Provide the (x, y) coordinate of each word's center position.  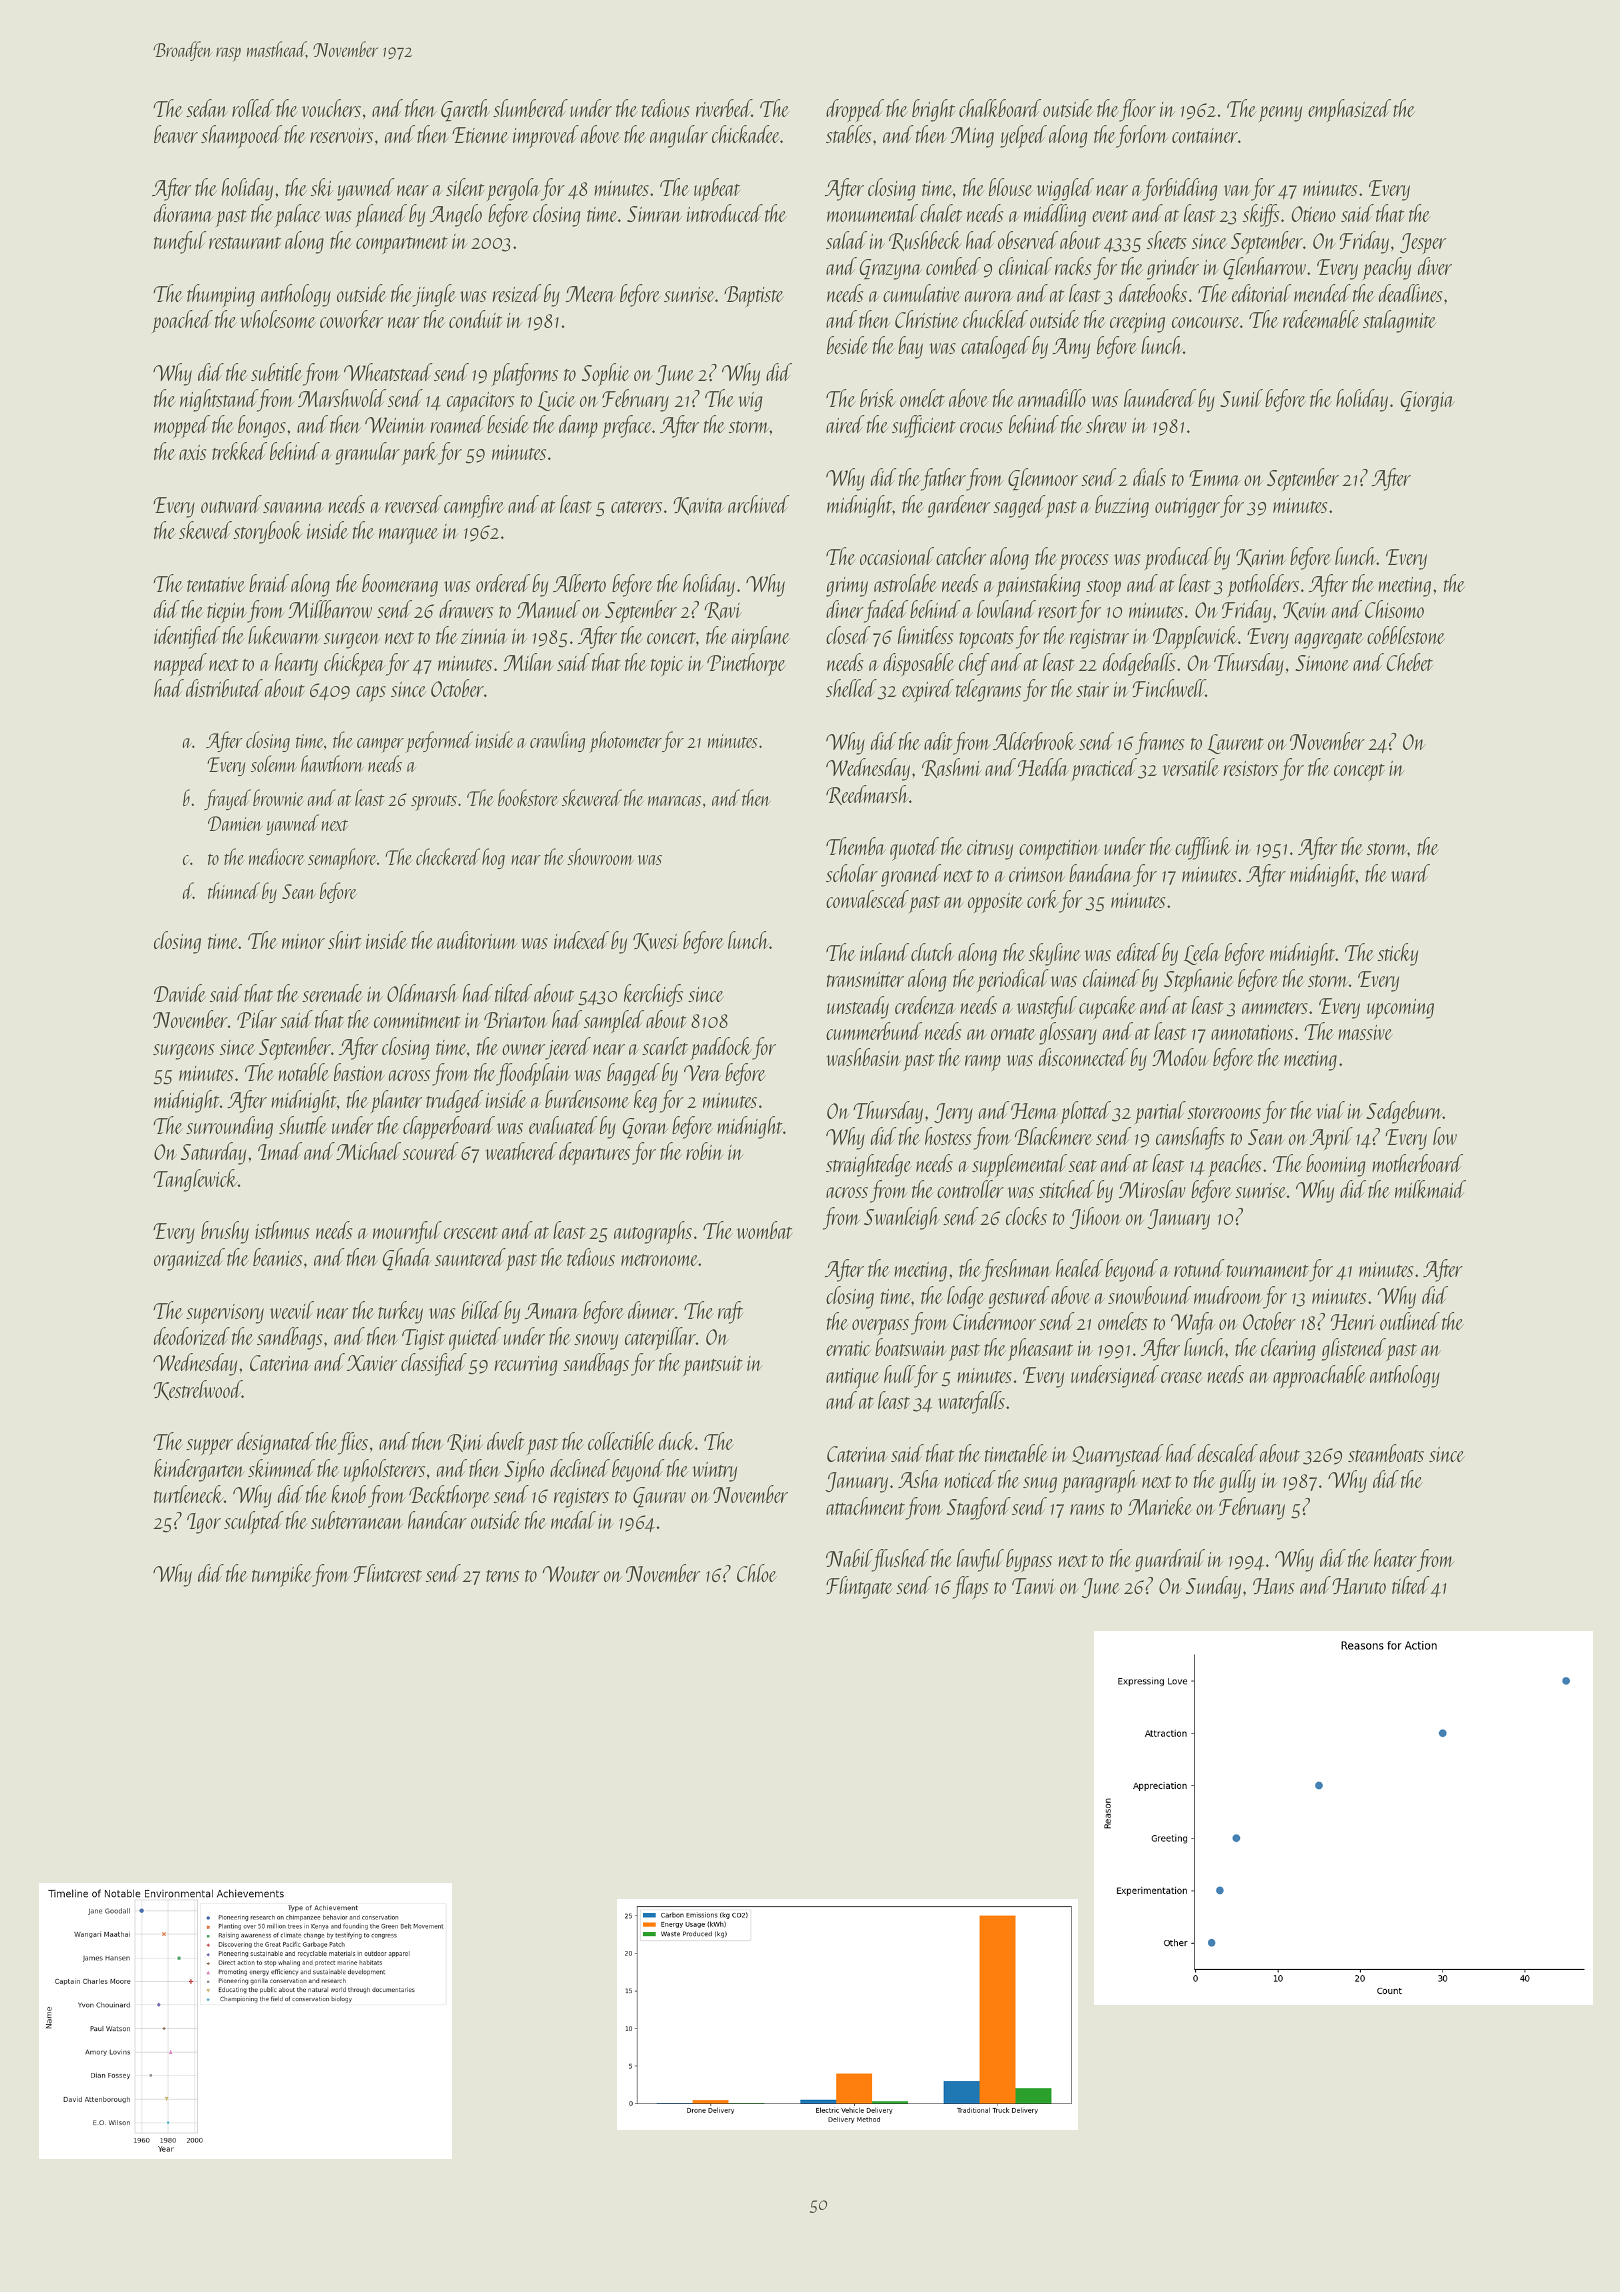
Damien (235, 823)
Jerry (953, 1113)
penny (1280, 114)
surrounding (229, 1127)
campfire (474, 506)
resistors (1251, 768)
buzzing (1122, 506)
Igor (204, 1523)
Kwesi (656, 942)
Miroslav (1152, 1189)
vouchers (331, 108)
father (943, 479)
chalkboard (1000, 108)
